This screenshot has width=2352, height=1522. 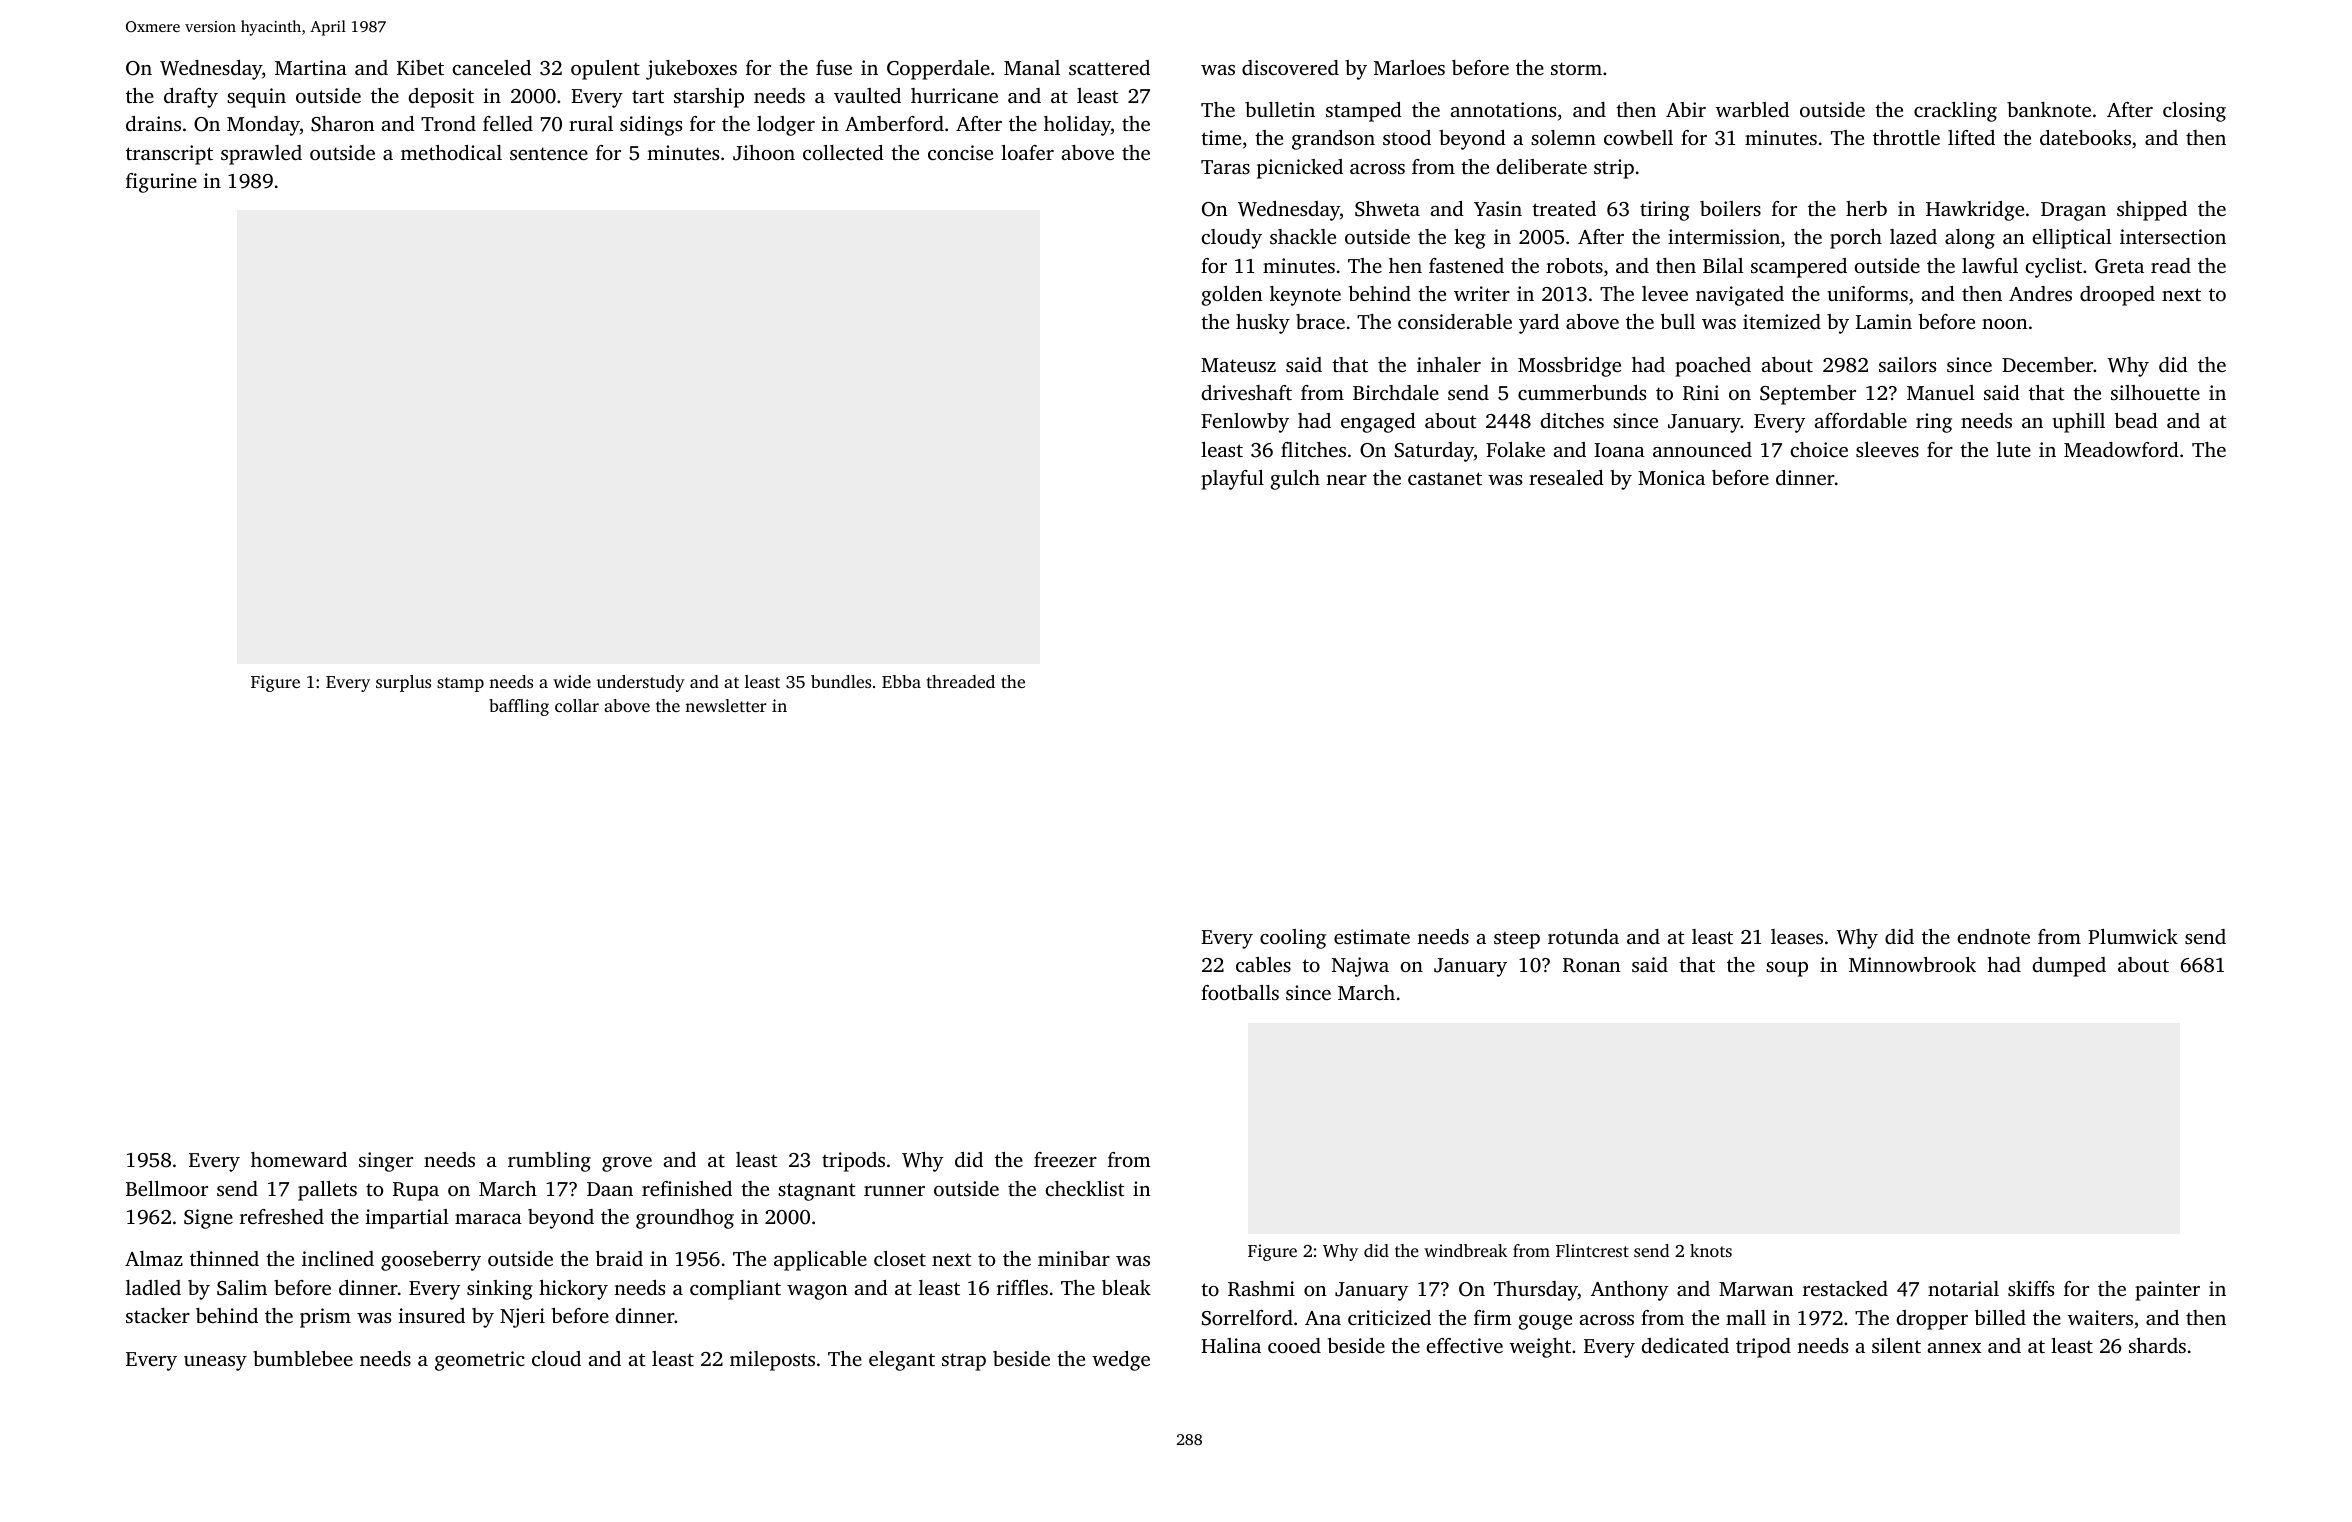 I want to click on storm, so click(x=1576, y=68).
